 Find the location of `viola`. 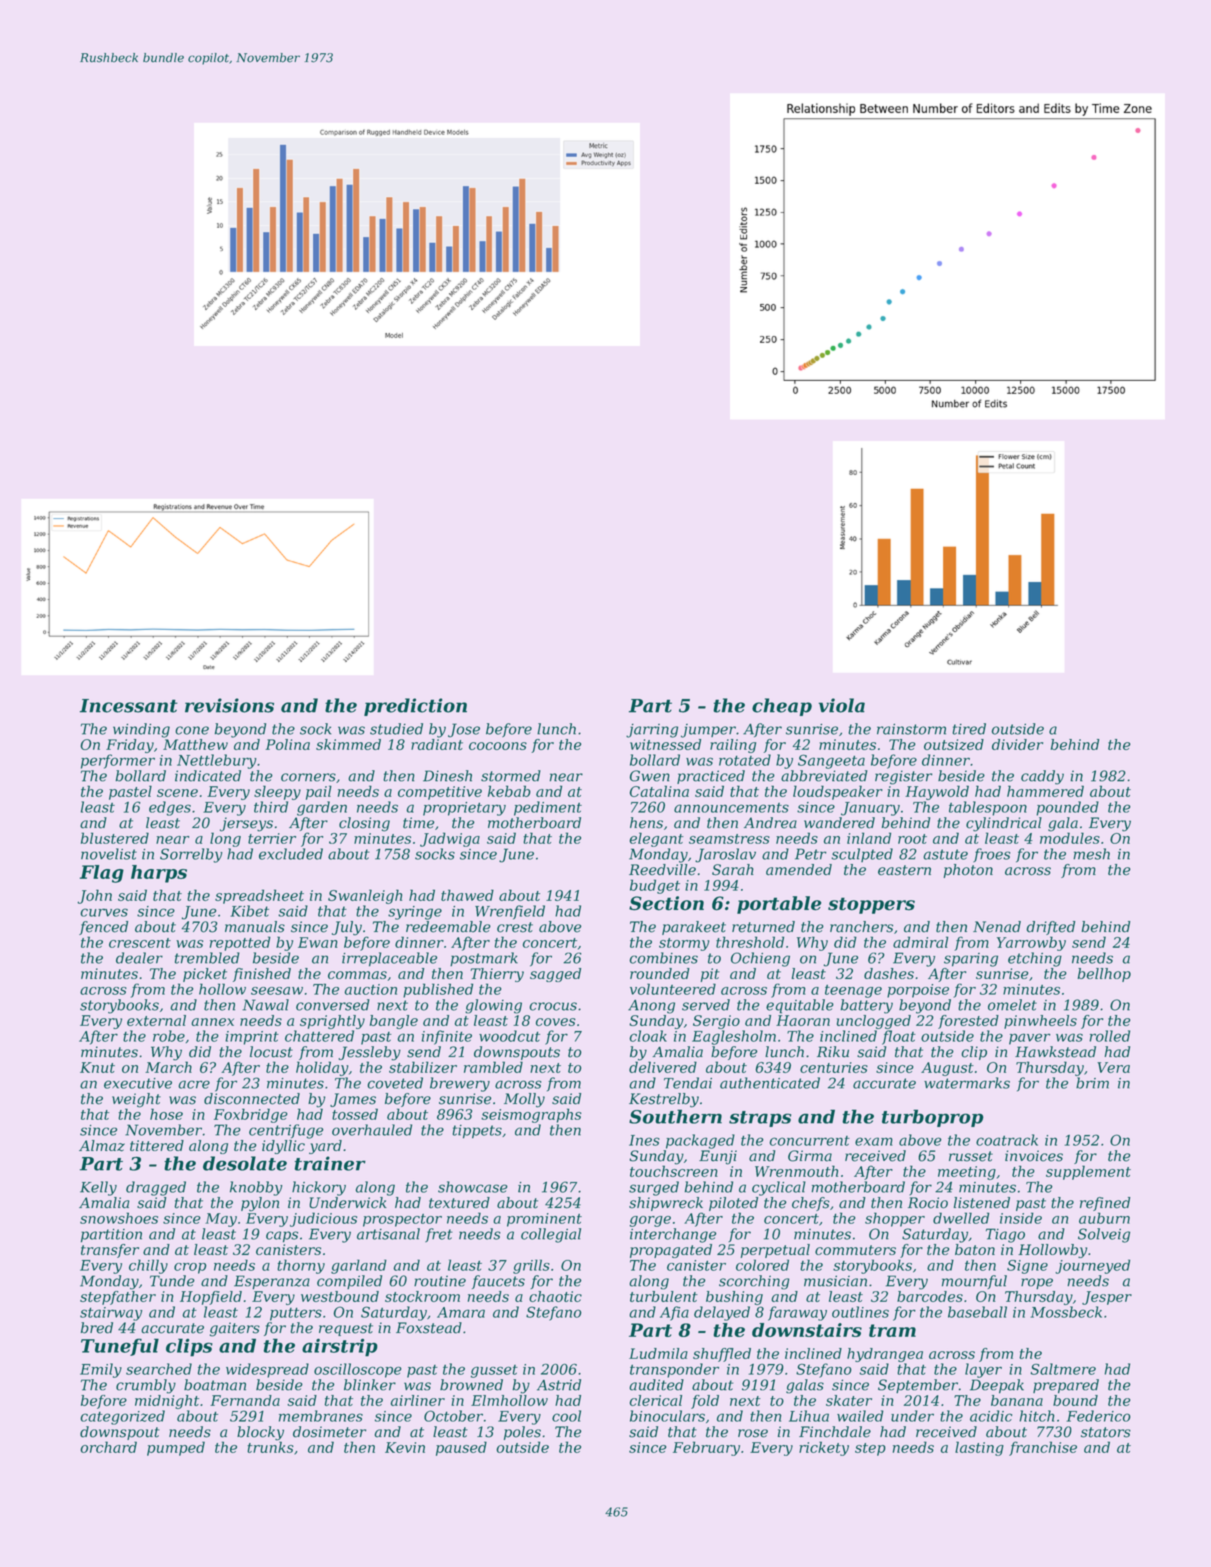

viola is located at coordinates (842, 705).
